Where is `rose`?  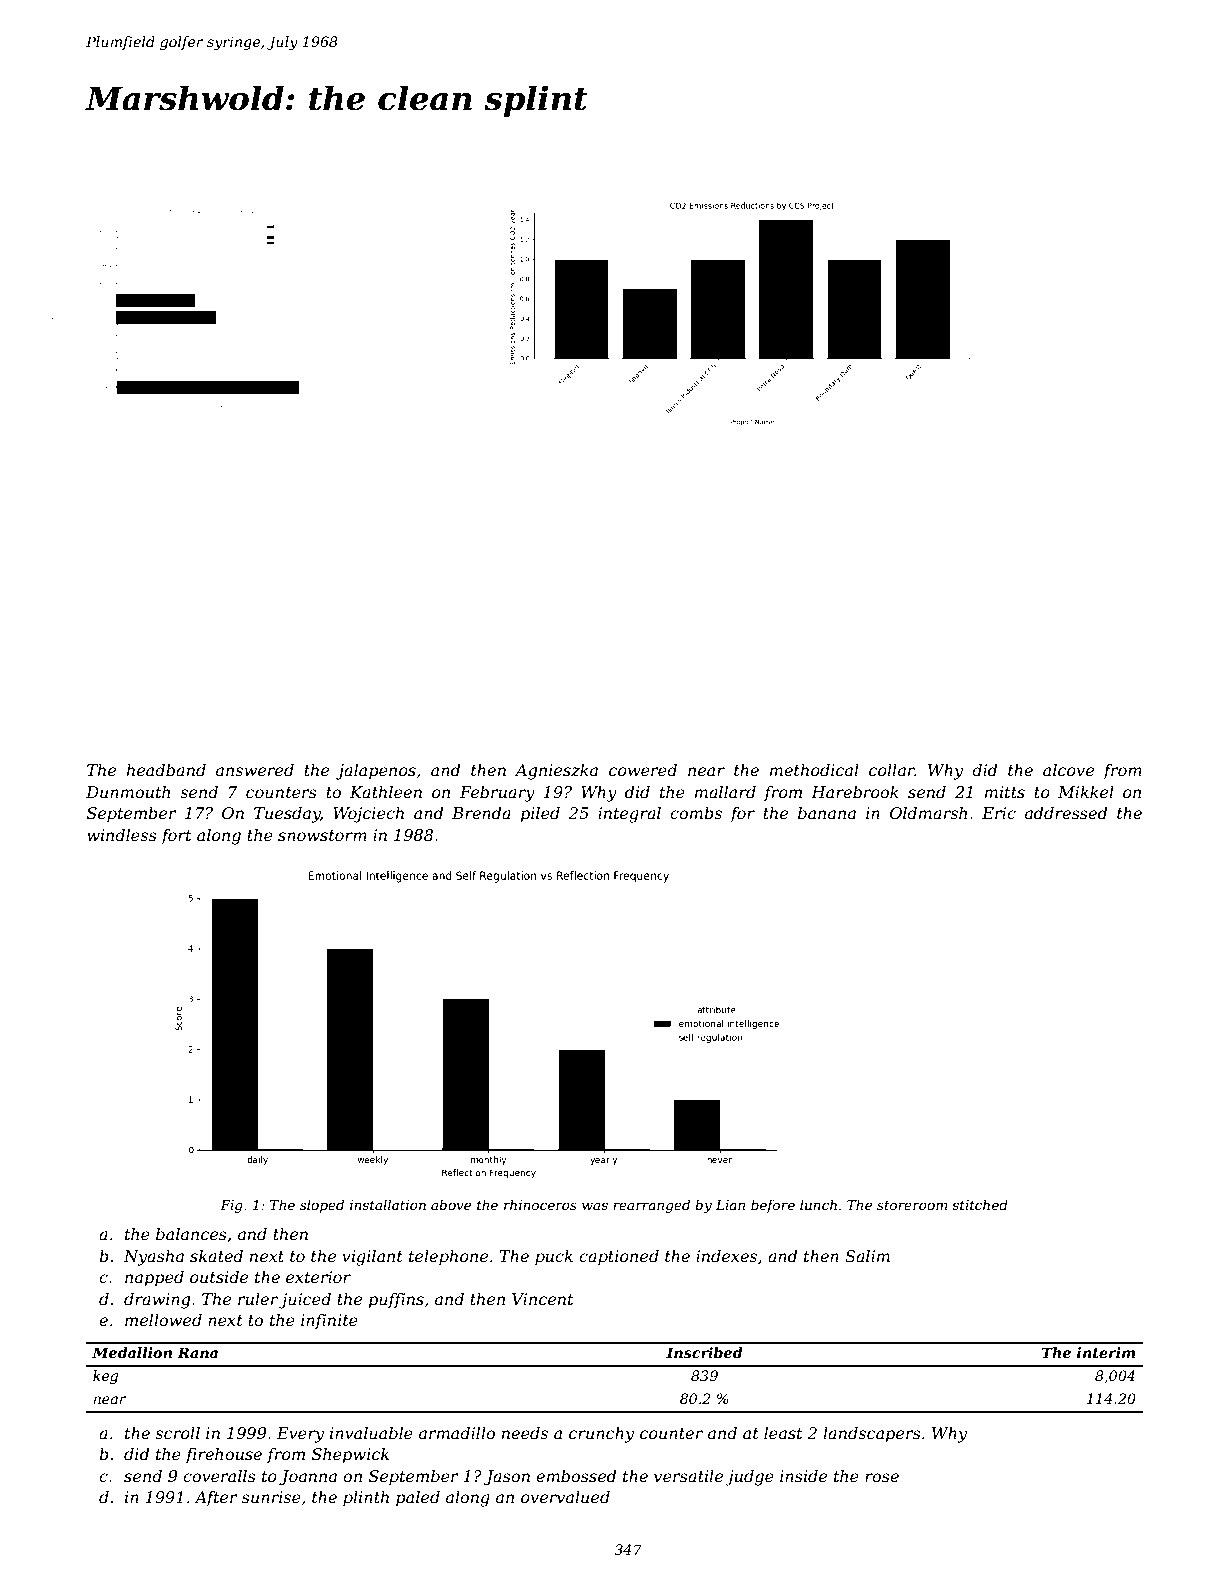
rose is located at coordinates (882, 1477).
